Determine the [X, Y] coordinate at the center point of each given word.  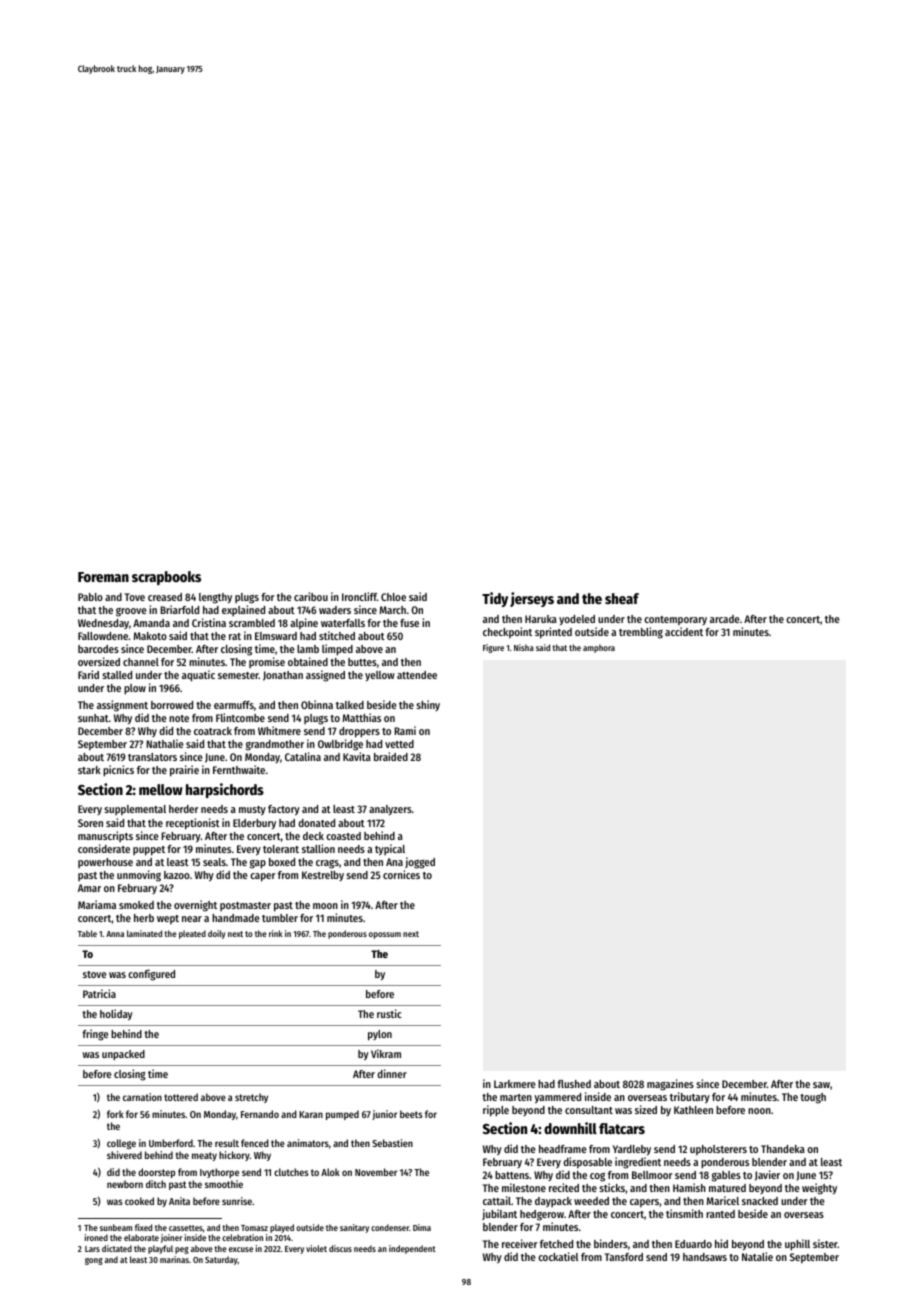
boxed [282, 862]
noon [759, 1111]
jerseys [532, 599]
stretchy [251, 1098]
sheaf [622, 598]
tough [813, 1098]
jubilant [499, 1214]
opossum [385, 935]
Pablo [90, 597]
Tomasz [254, 1228]
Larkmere [515, 1084]
